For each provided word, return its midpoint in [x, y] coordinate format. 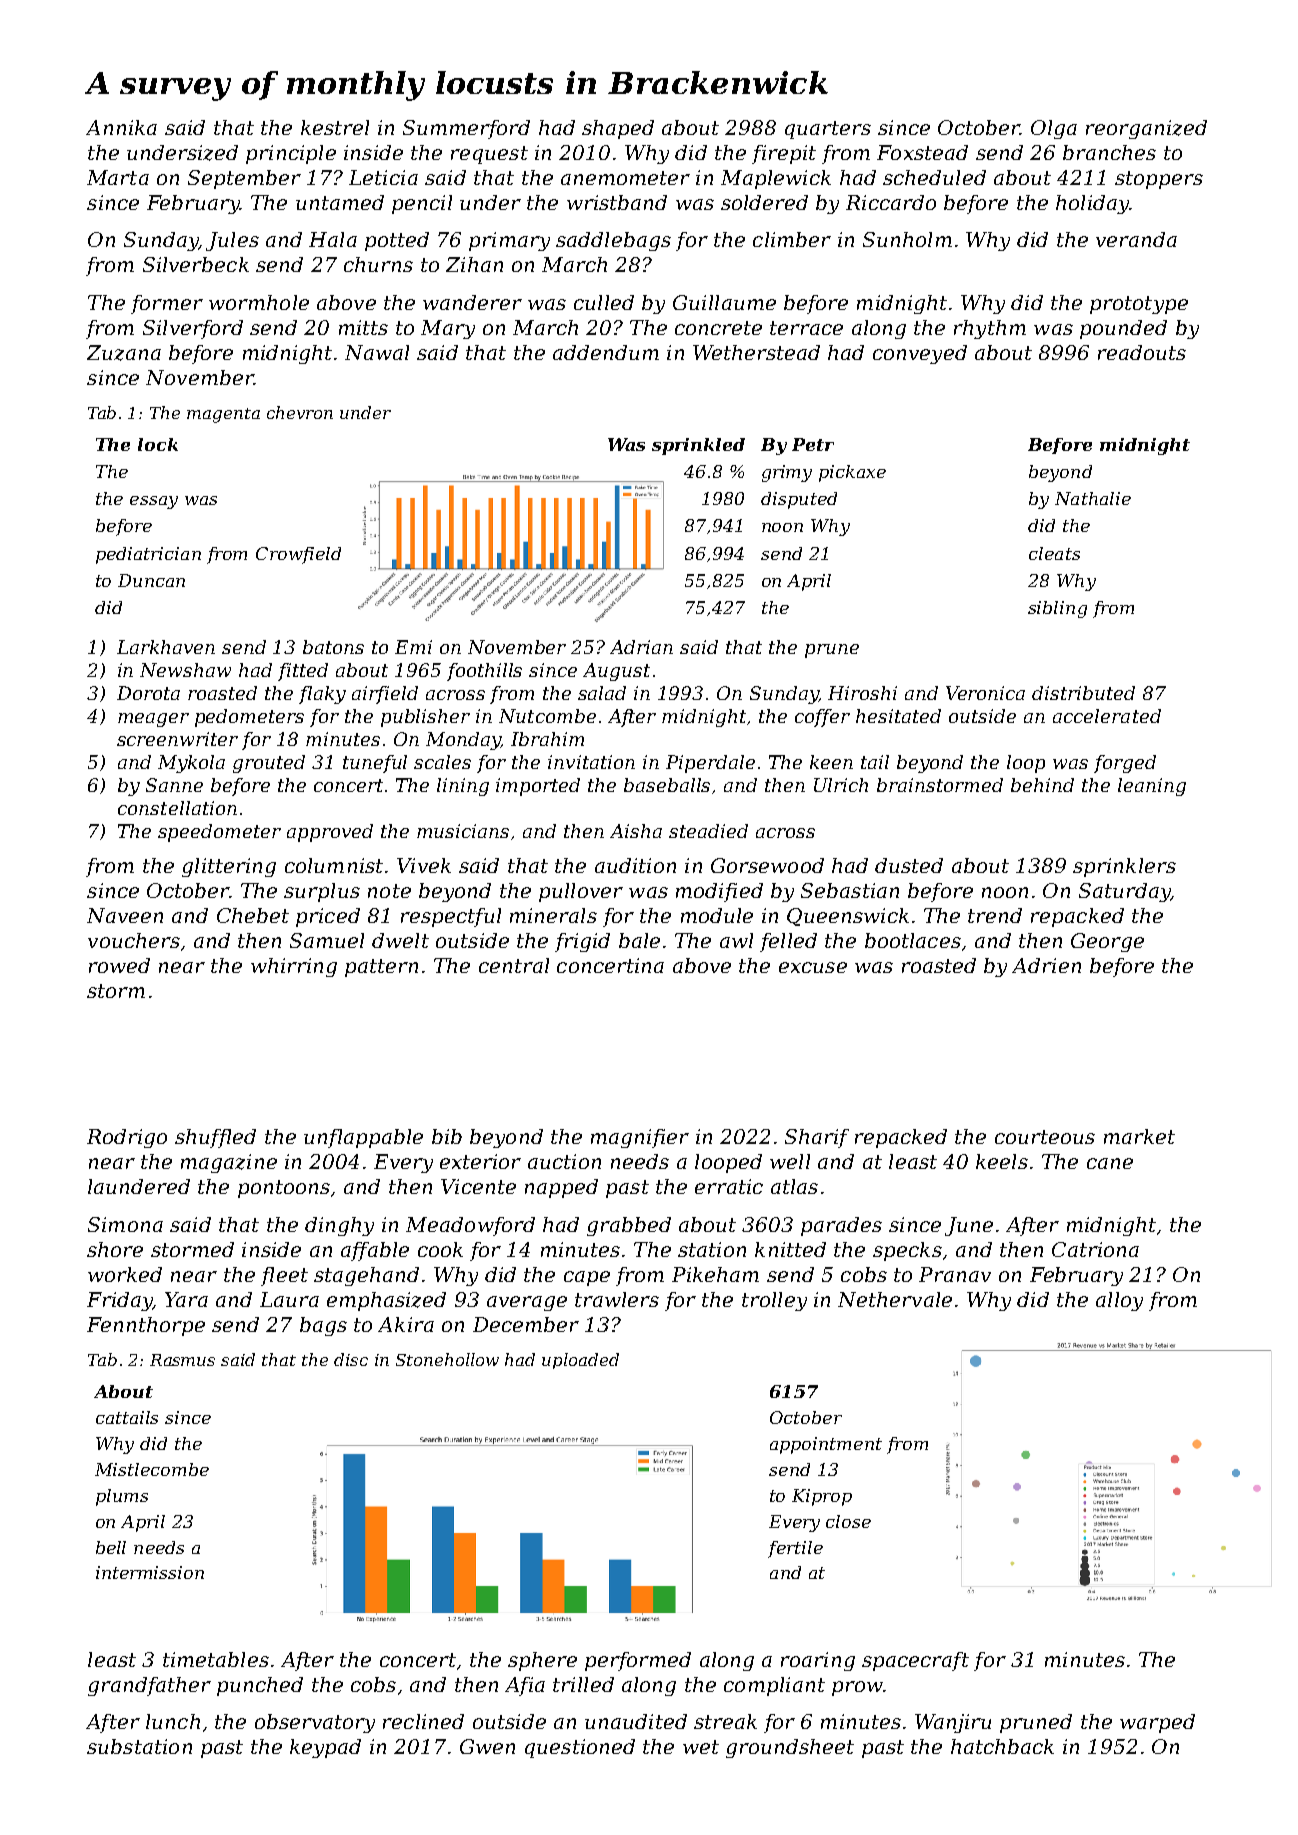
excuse [813, 967]
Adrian [641, 647]
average [527, 1303]
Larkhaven [166, 647]
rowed [119, 965]
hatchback [1002, 1746]
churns [378, 264]
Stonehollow [447, 1359]
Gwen [487, 1746]
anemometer [625, 178]
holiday [1092, 204]
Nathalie [1093, 498]
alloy [1119, 1301]
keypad [325, 1748]
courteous [1045, 1137]
